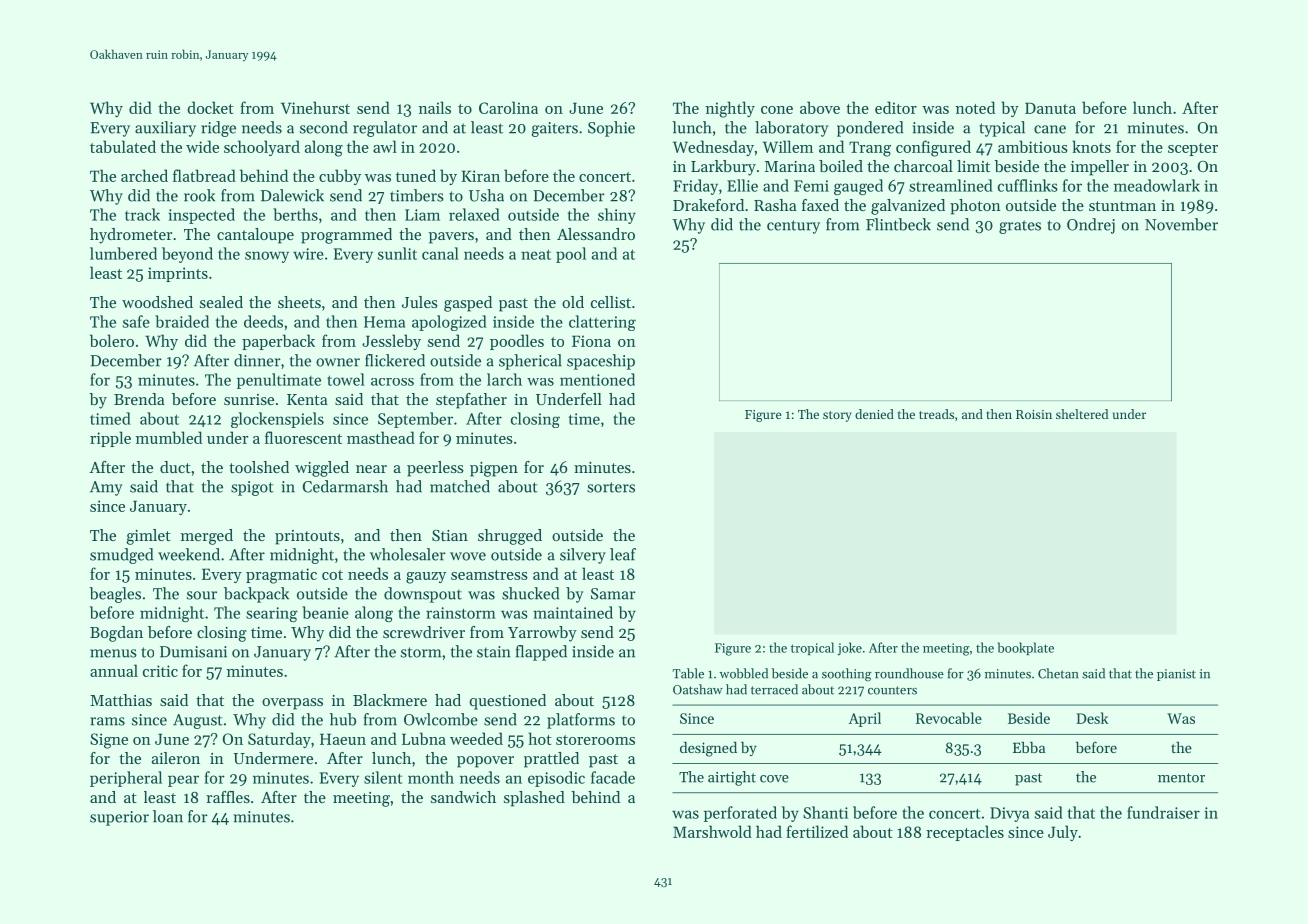 This screenshot has height=924, width=1308. What do you see at coordinates (965, 833) in the screenshot?
I see `receptacles` at bounding box center [965, 833].
